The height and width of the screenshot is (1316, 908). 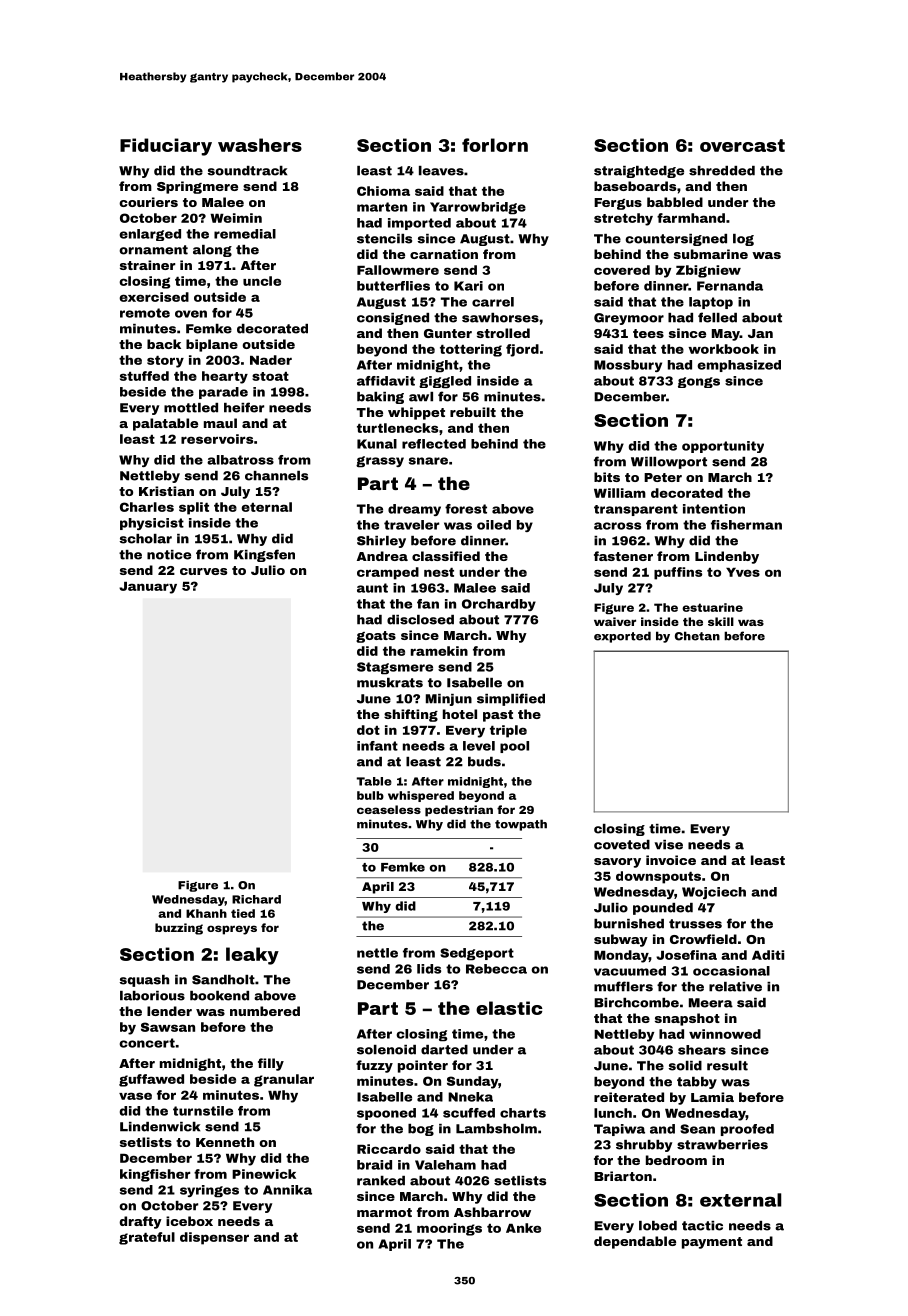 What do you see at coordinates (169, 555) in the screenshot?
I see `notice` at bounding box center [169, 555].
